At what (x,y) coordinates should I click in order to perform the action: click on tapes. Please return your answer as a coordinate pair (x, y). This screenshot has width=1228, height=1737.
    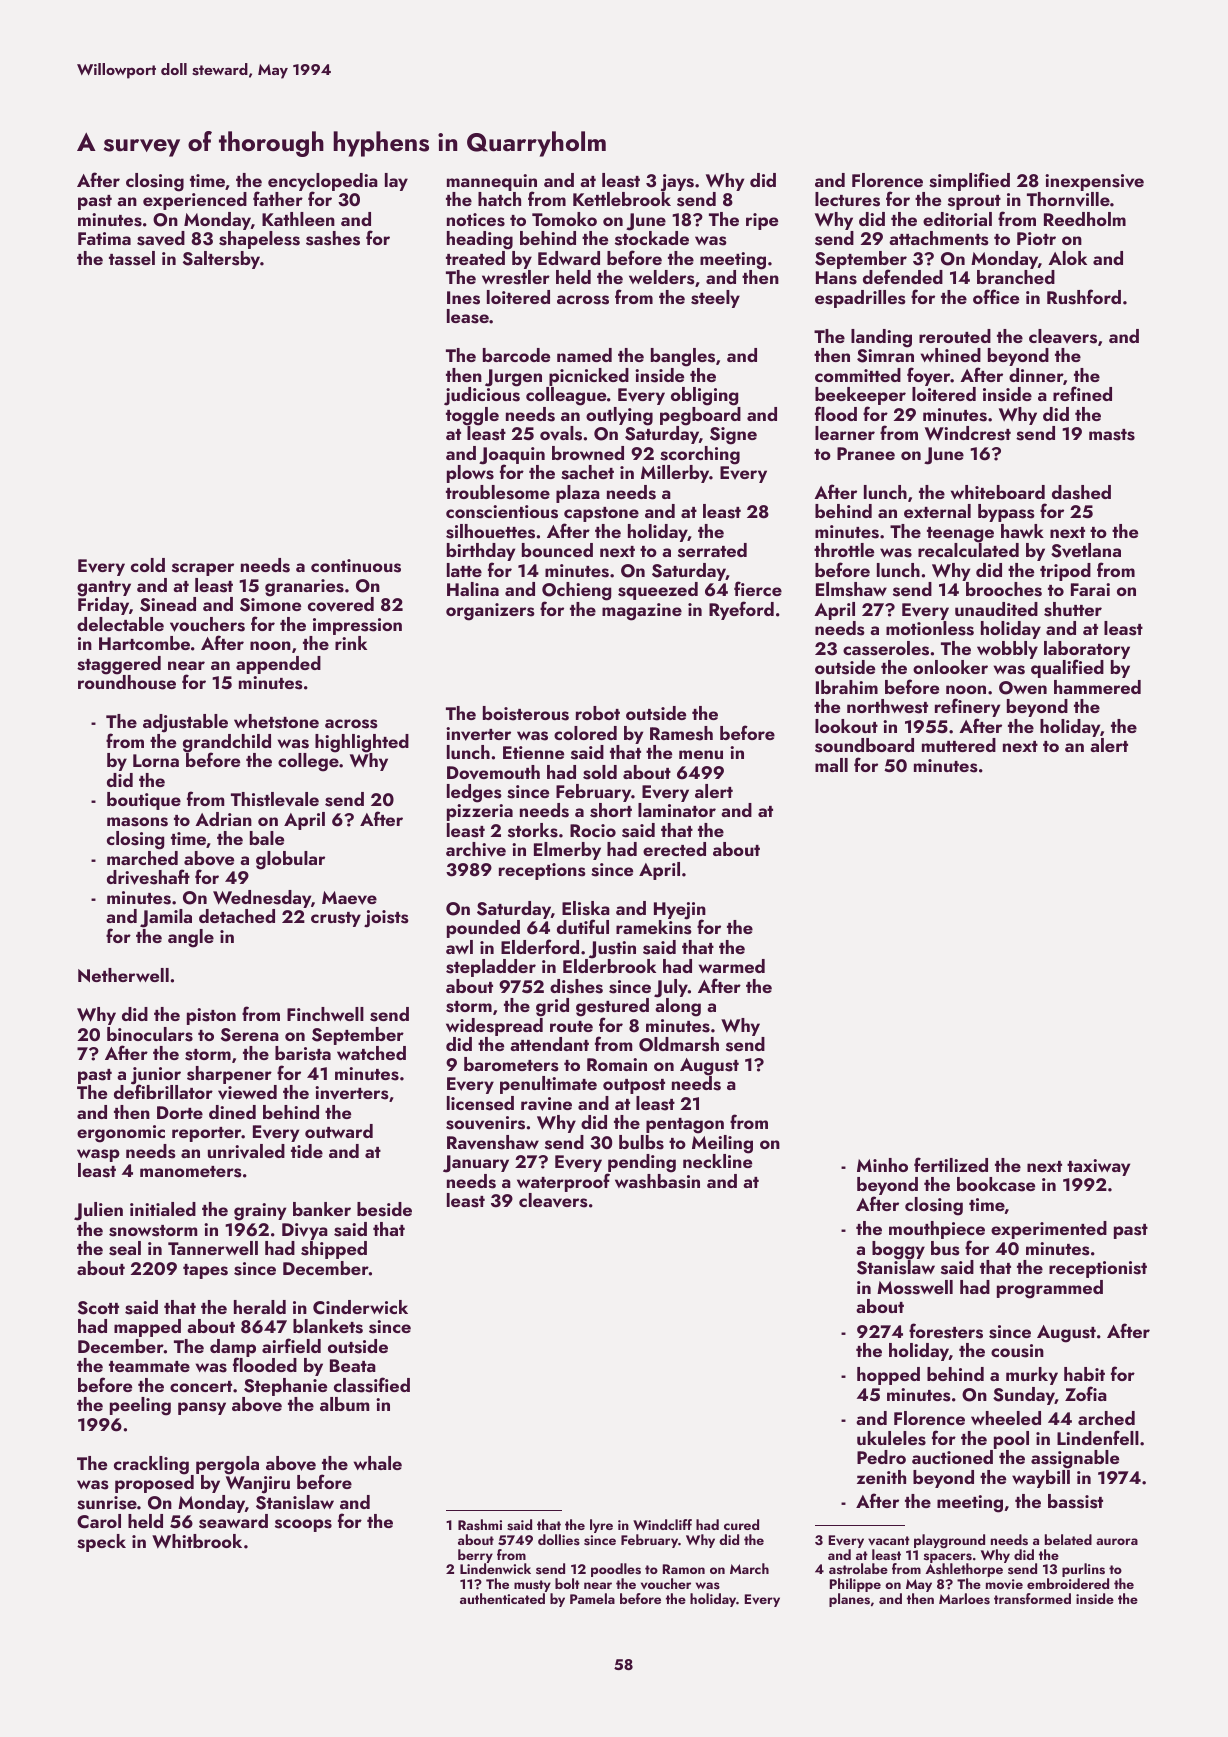
    Looking at the image, I should click on (205, 1271).
